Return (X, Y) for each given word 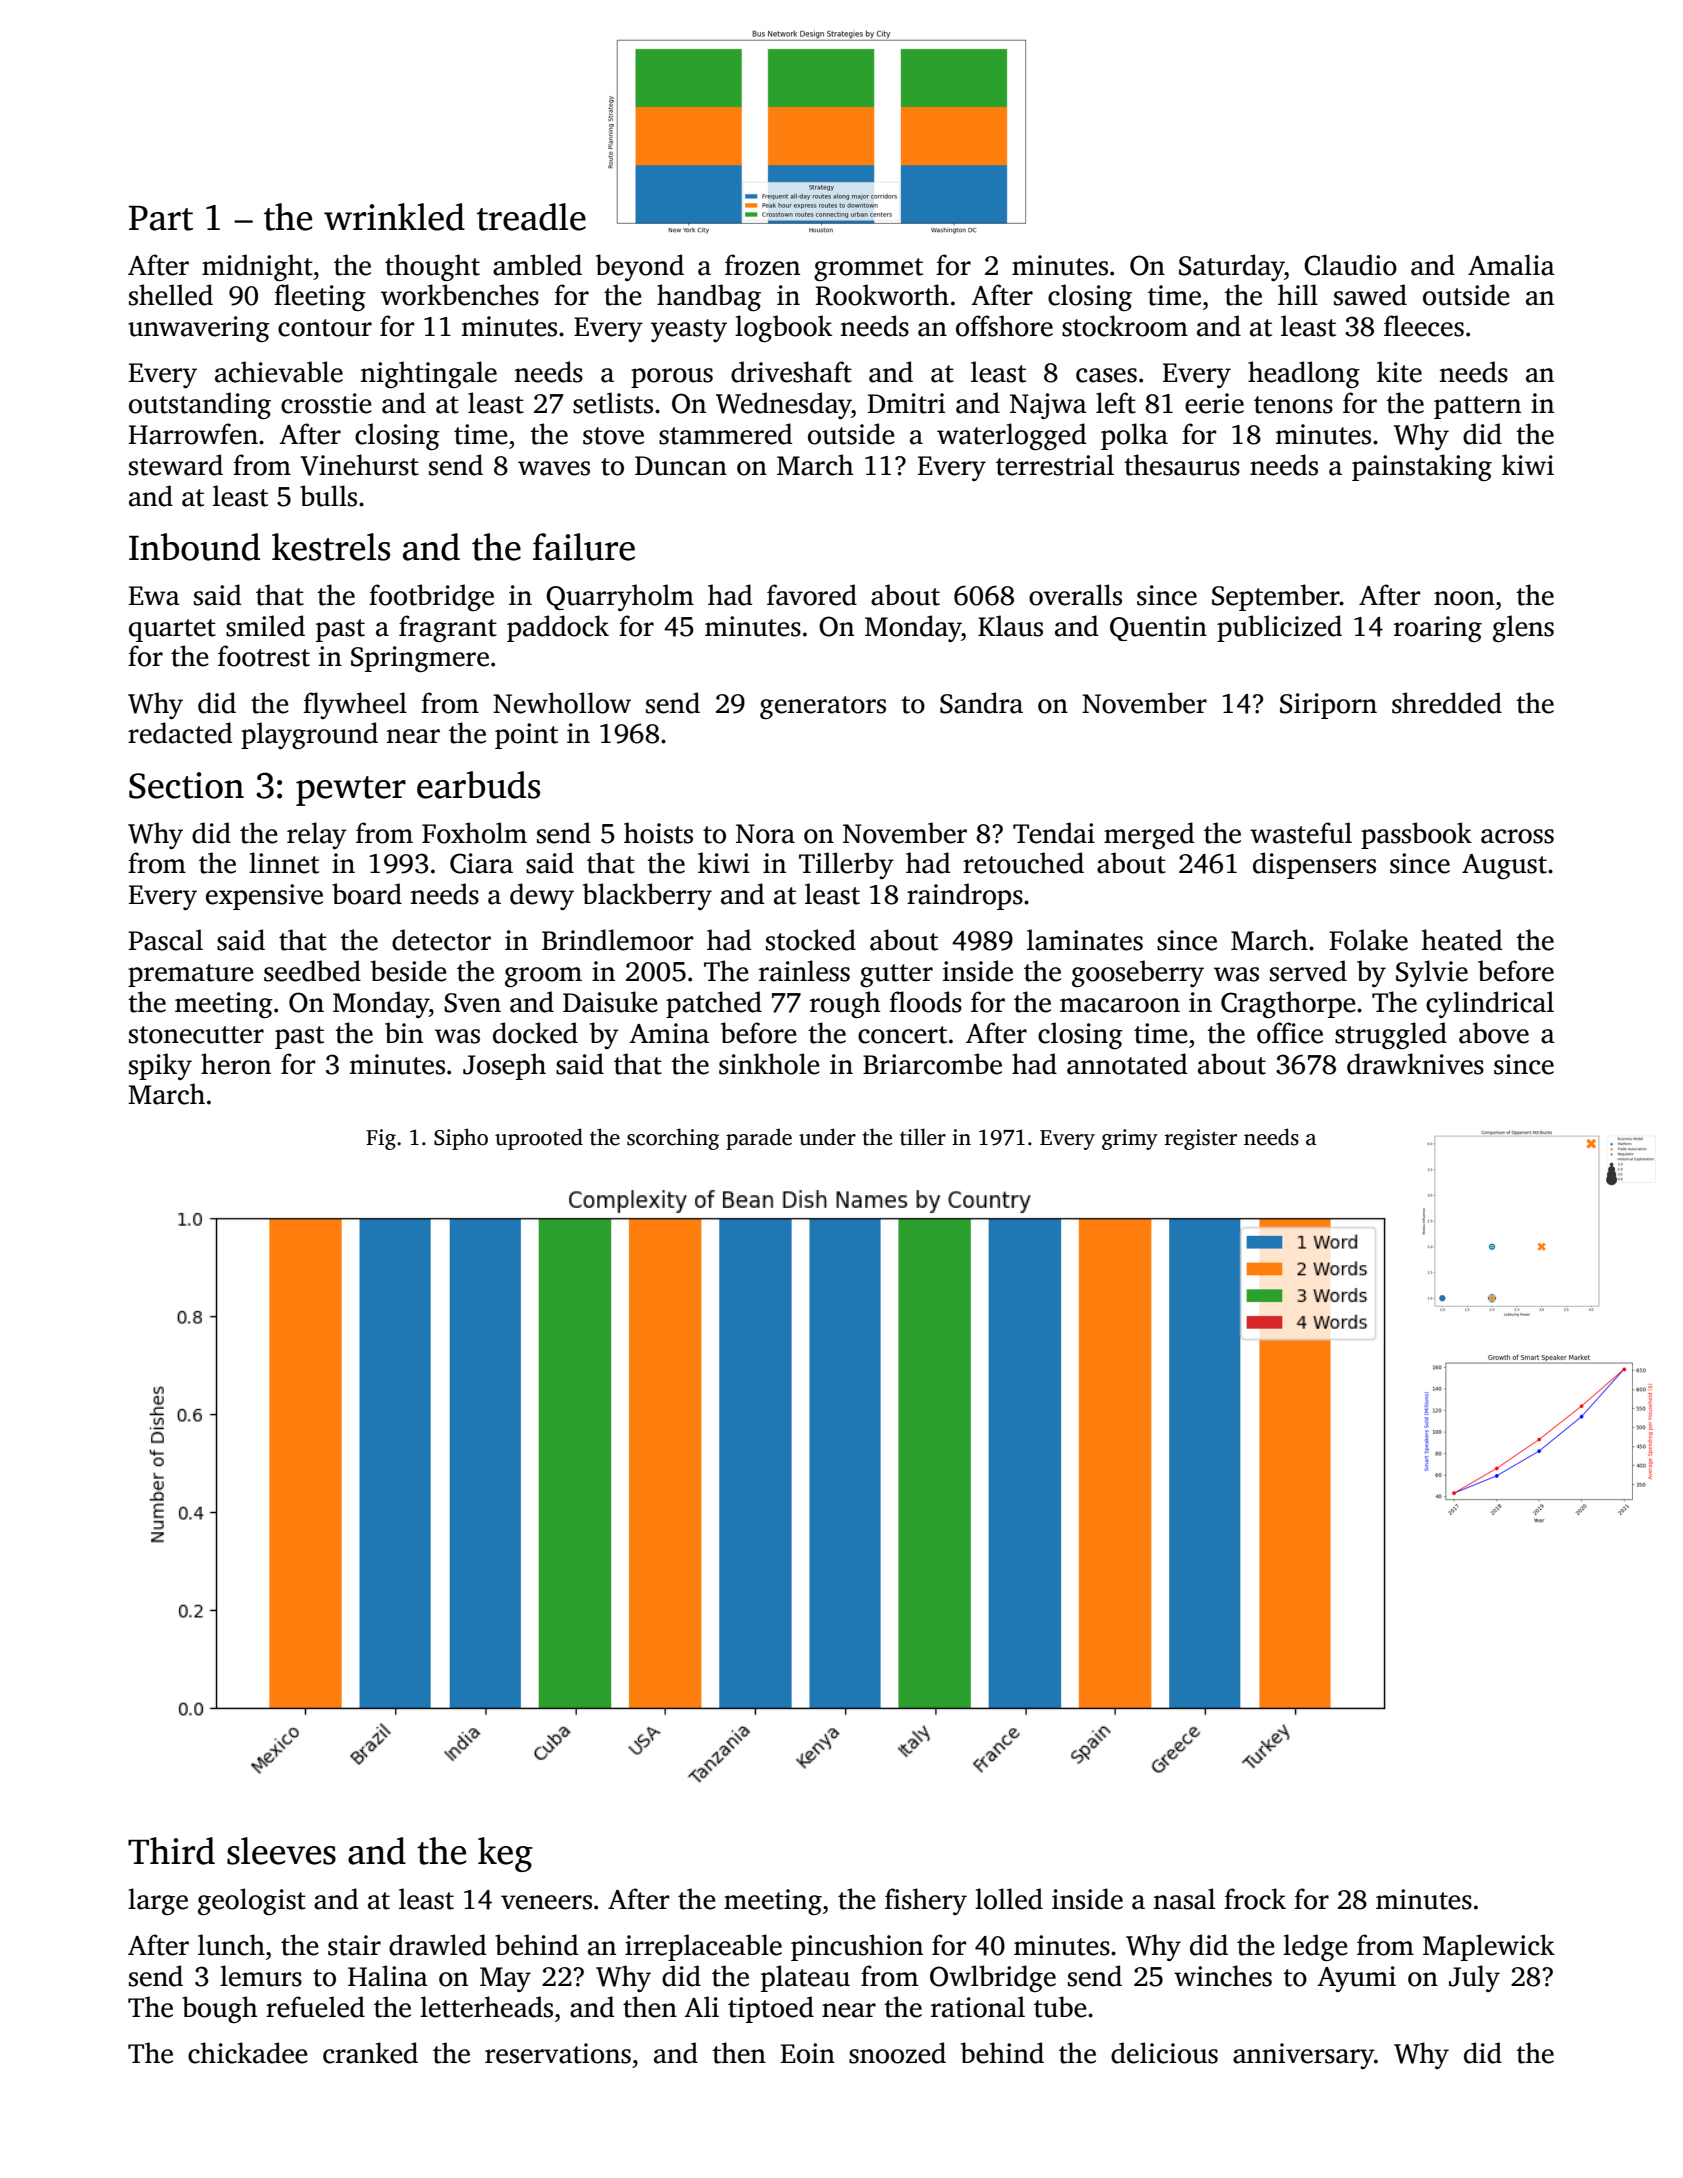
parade (759, 1139)
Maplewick (1489, 1947)
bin (404, 1032)
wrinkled (394, 217)
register (1201, 1139)
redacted (180, 733)
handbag (709, 297)
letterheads (486, 2007)
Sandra (981, 703)
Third (171, 1851)
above (1494, 1033)
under (827, 1137)
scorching (673, 1139)
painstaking (1422, 467)
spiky (160, 1066)
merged (1149, 835)
